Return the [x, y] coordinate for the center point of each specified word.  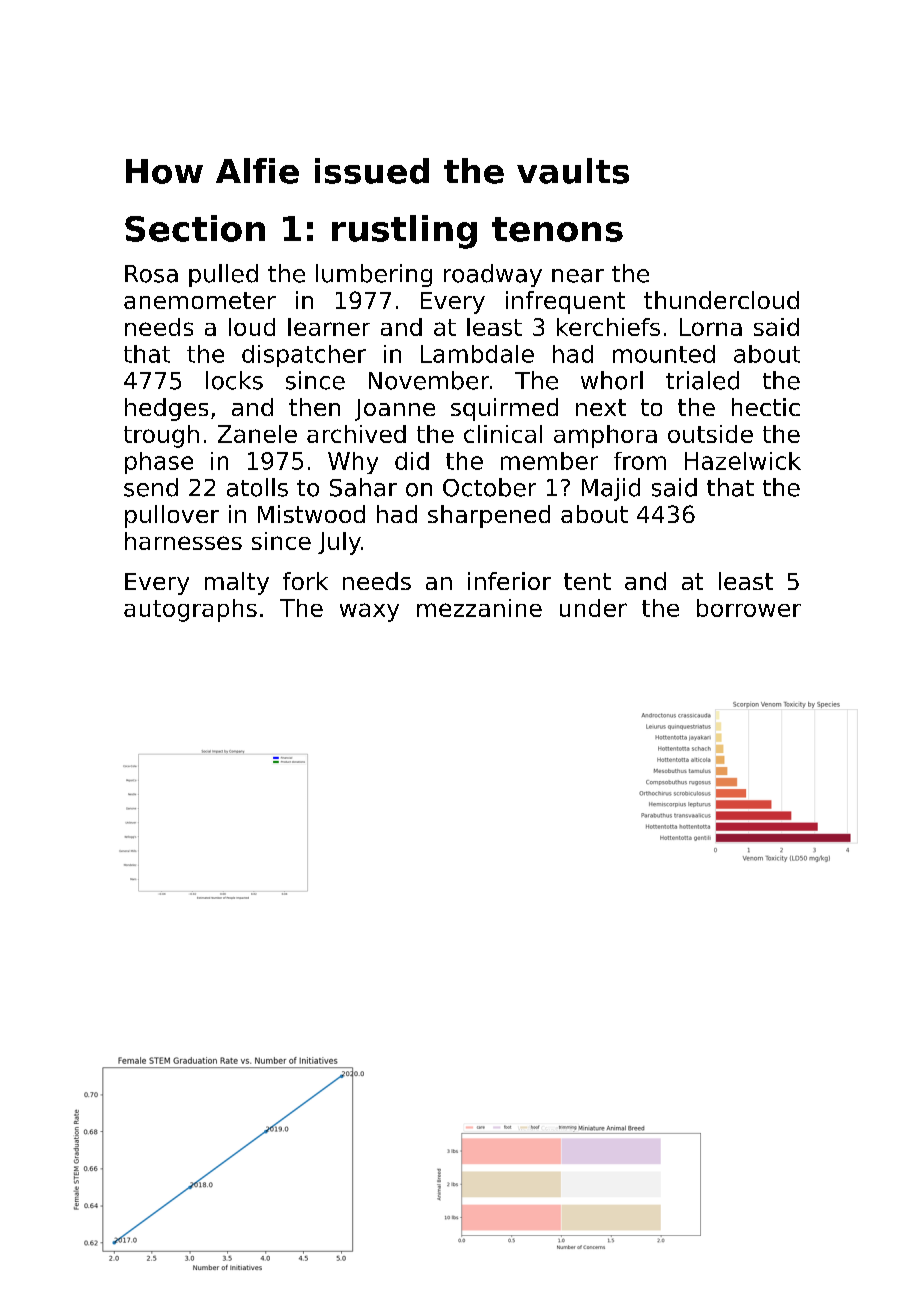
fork [305, 581]
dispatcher [304, 356]
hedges [166, 409]
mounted [664, 354]
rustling [404, 232]
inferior [509, 581]
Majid [611, 489]
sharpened [489, 516]
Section [195, 228]
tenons [557, 229]
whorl [612, 380]
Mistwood [311, 514]
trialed [702, 380]
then [314, 407]
